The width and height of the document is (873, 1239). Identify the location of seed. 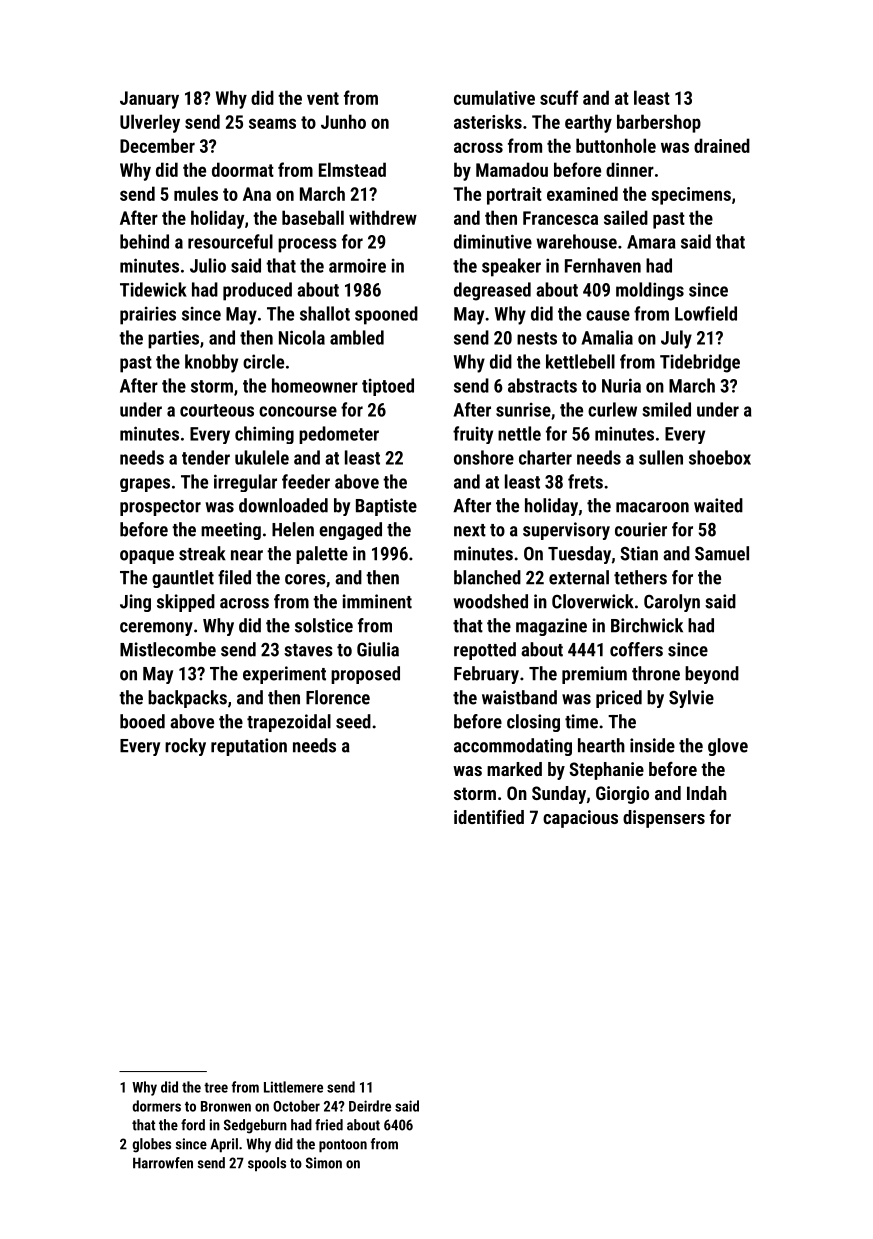
(353, 721).
